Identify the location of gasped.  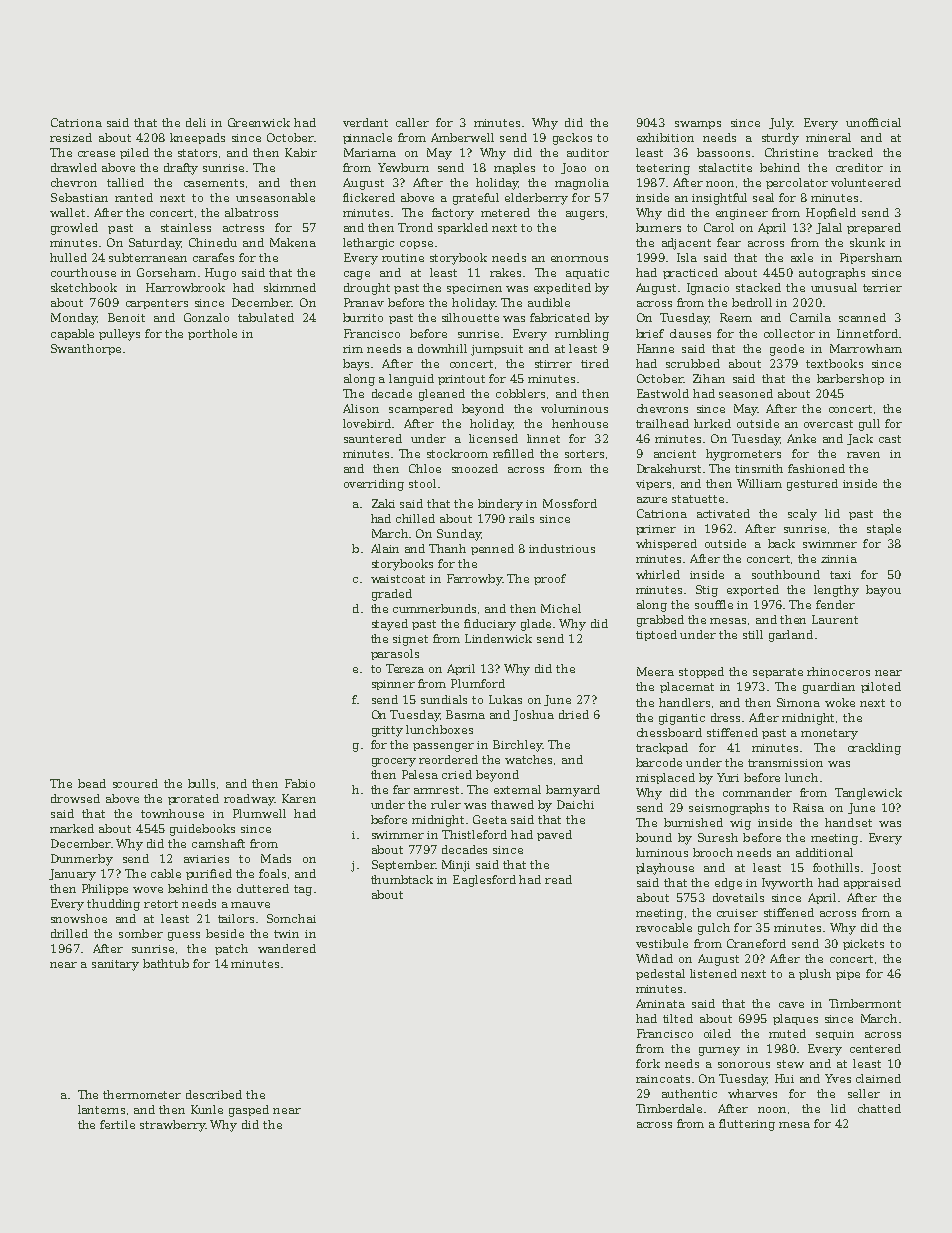
(249, 1111).
